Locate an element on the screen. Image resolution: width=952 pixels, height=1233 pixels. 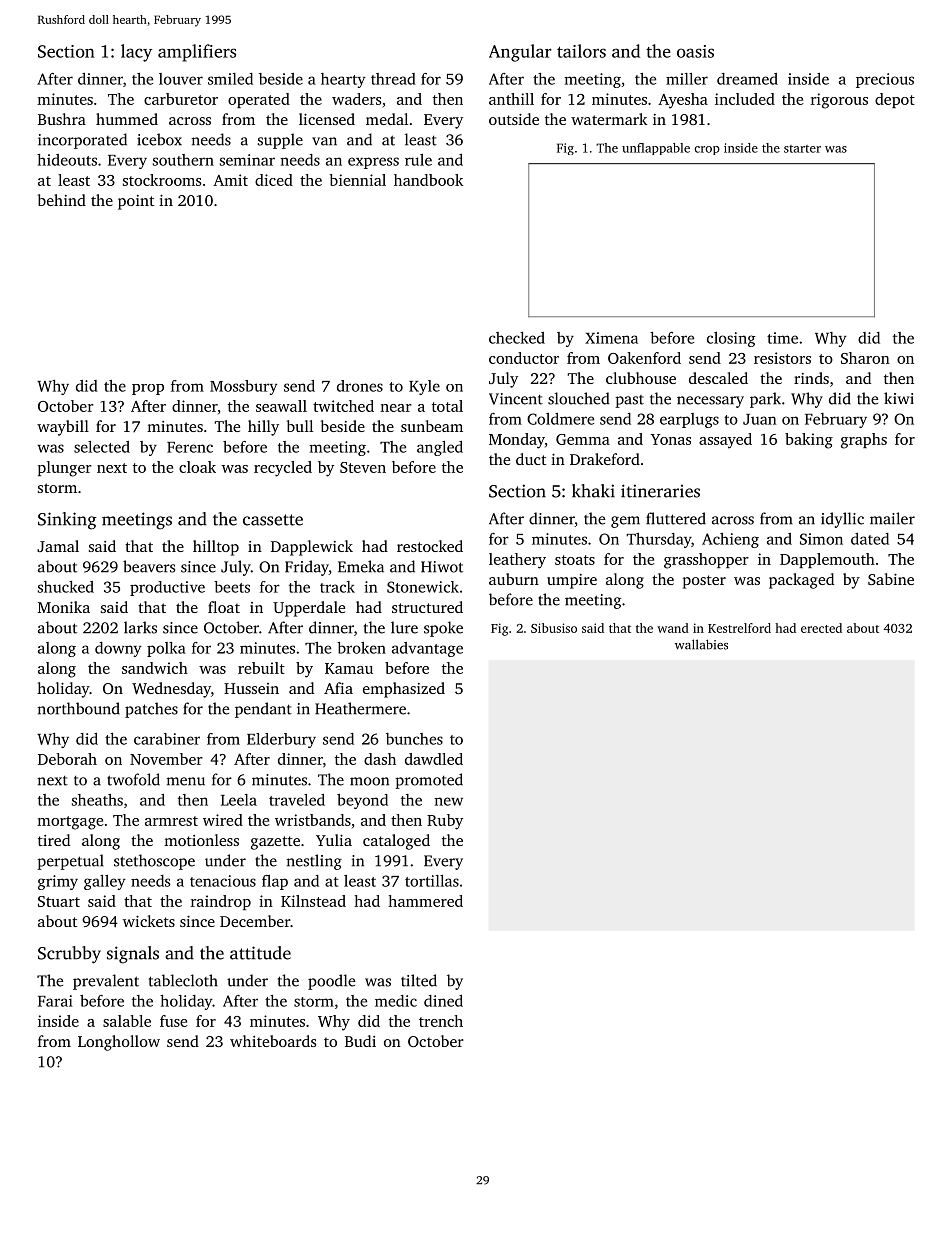
behind is located at coordinates (62, 200).
